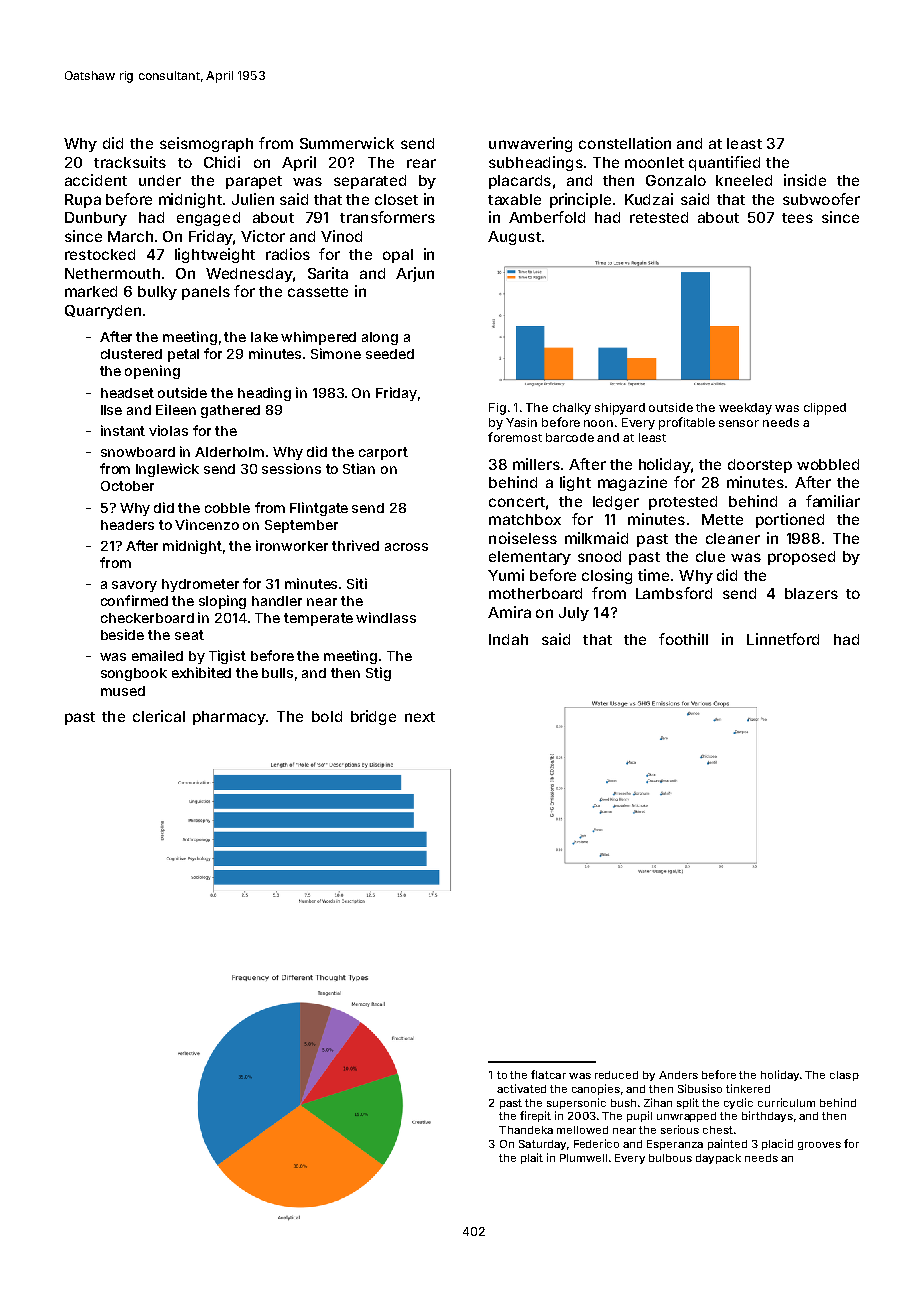 This document has height=1311, width=924. What do you see at coordinates (548, 1074) in the document?
I see `flatcar` at bounding box center [548, 1074].
